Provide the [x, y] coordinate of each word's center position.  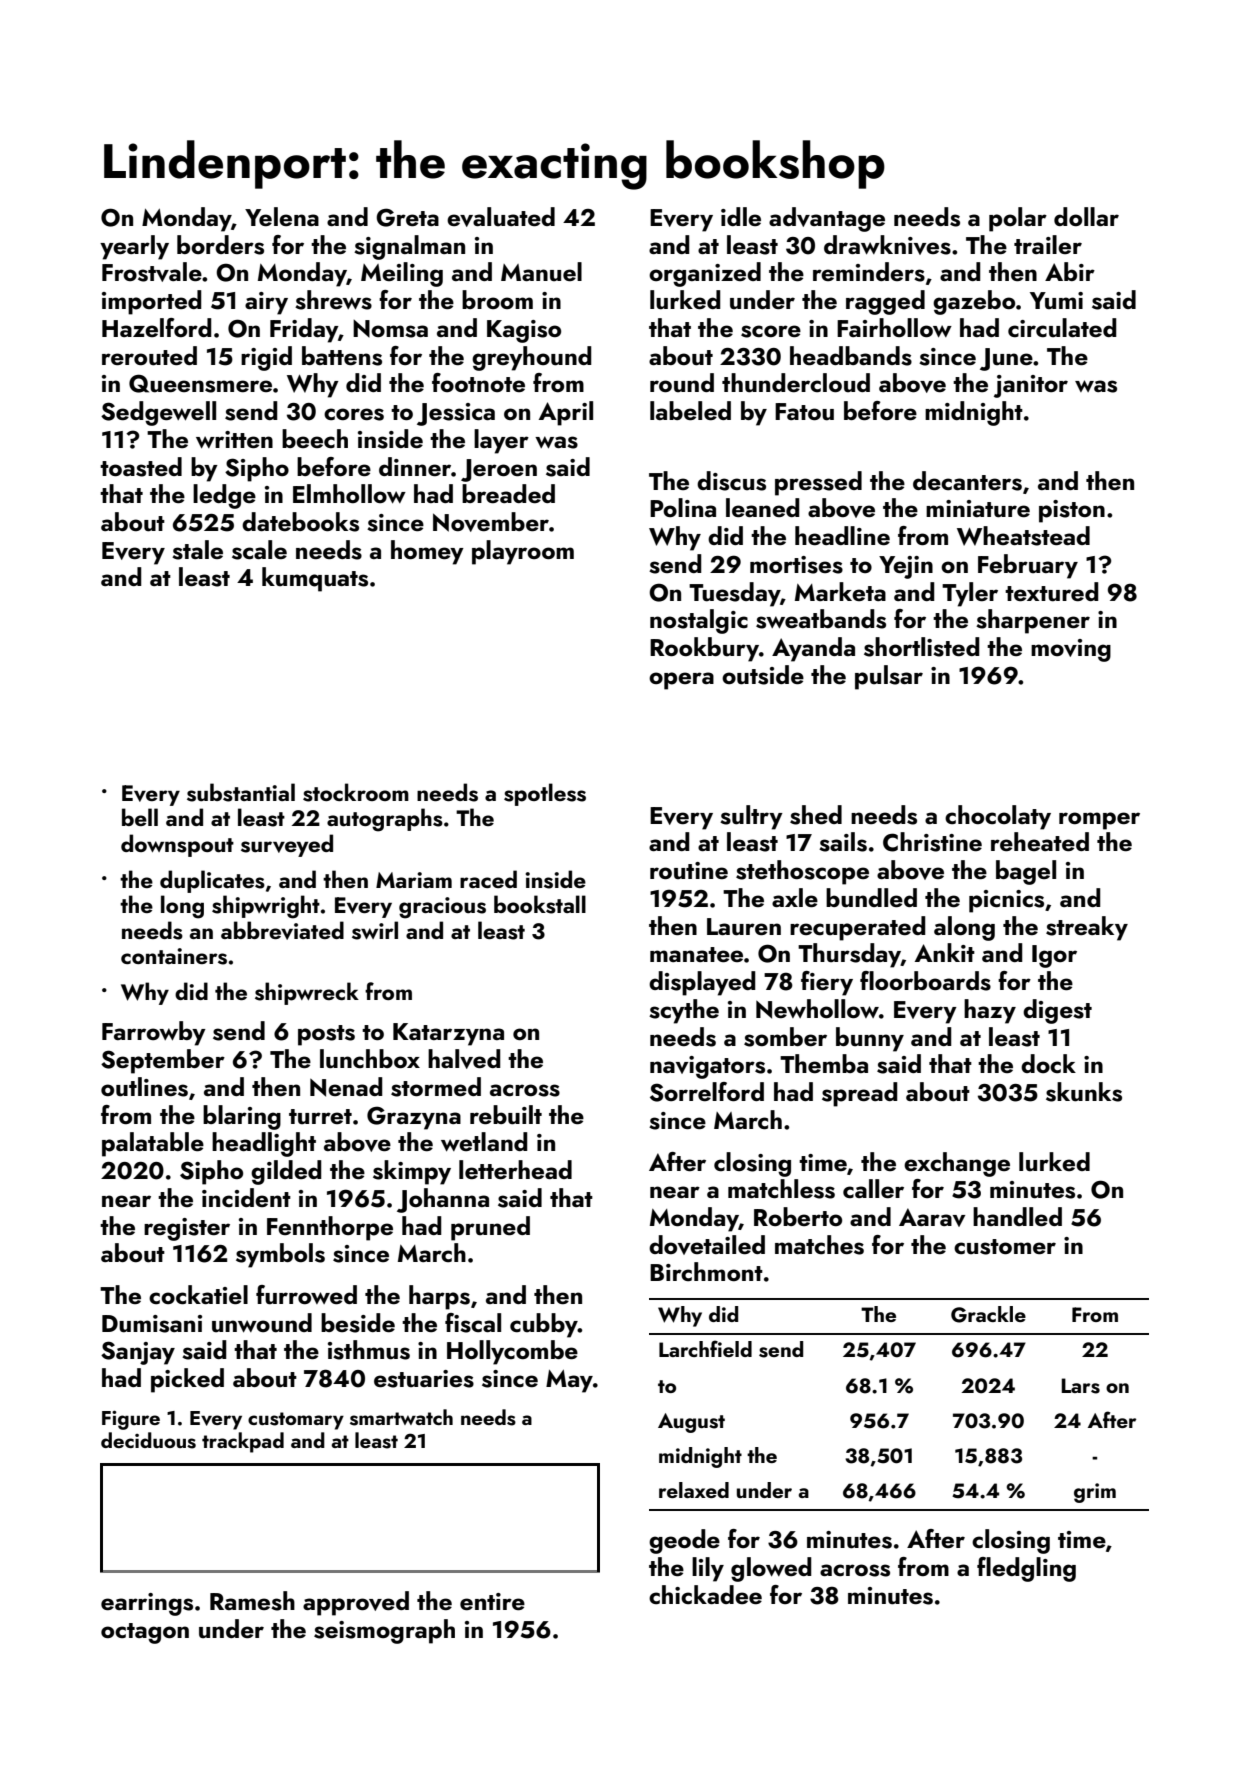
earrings [147, 1604]
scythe [684, 1011]
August [691, 1423]
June [1006, 359]
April [566, 413]
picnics [1006, 901]
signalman [409, 247]
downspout [177, 845]
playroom [523, 552]
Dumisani [152, 1324]
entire [492, 1601]
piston [1072, 511]
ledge [224, 496]
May [569, 1381]
